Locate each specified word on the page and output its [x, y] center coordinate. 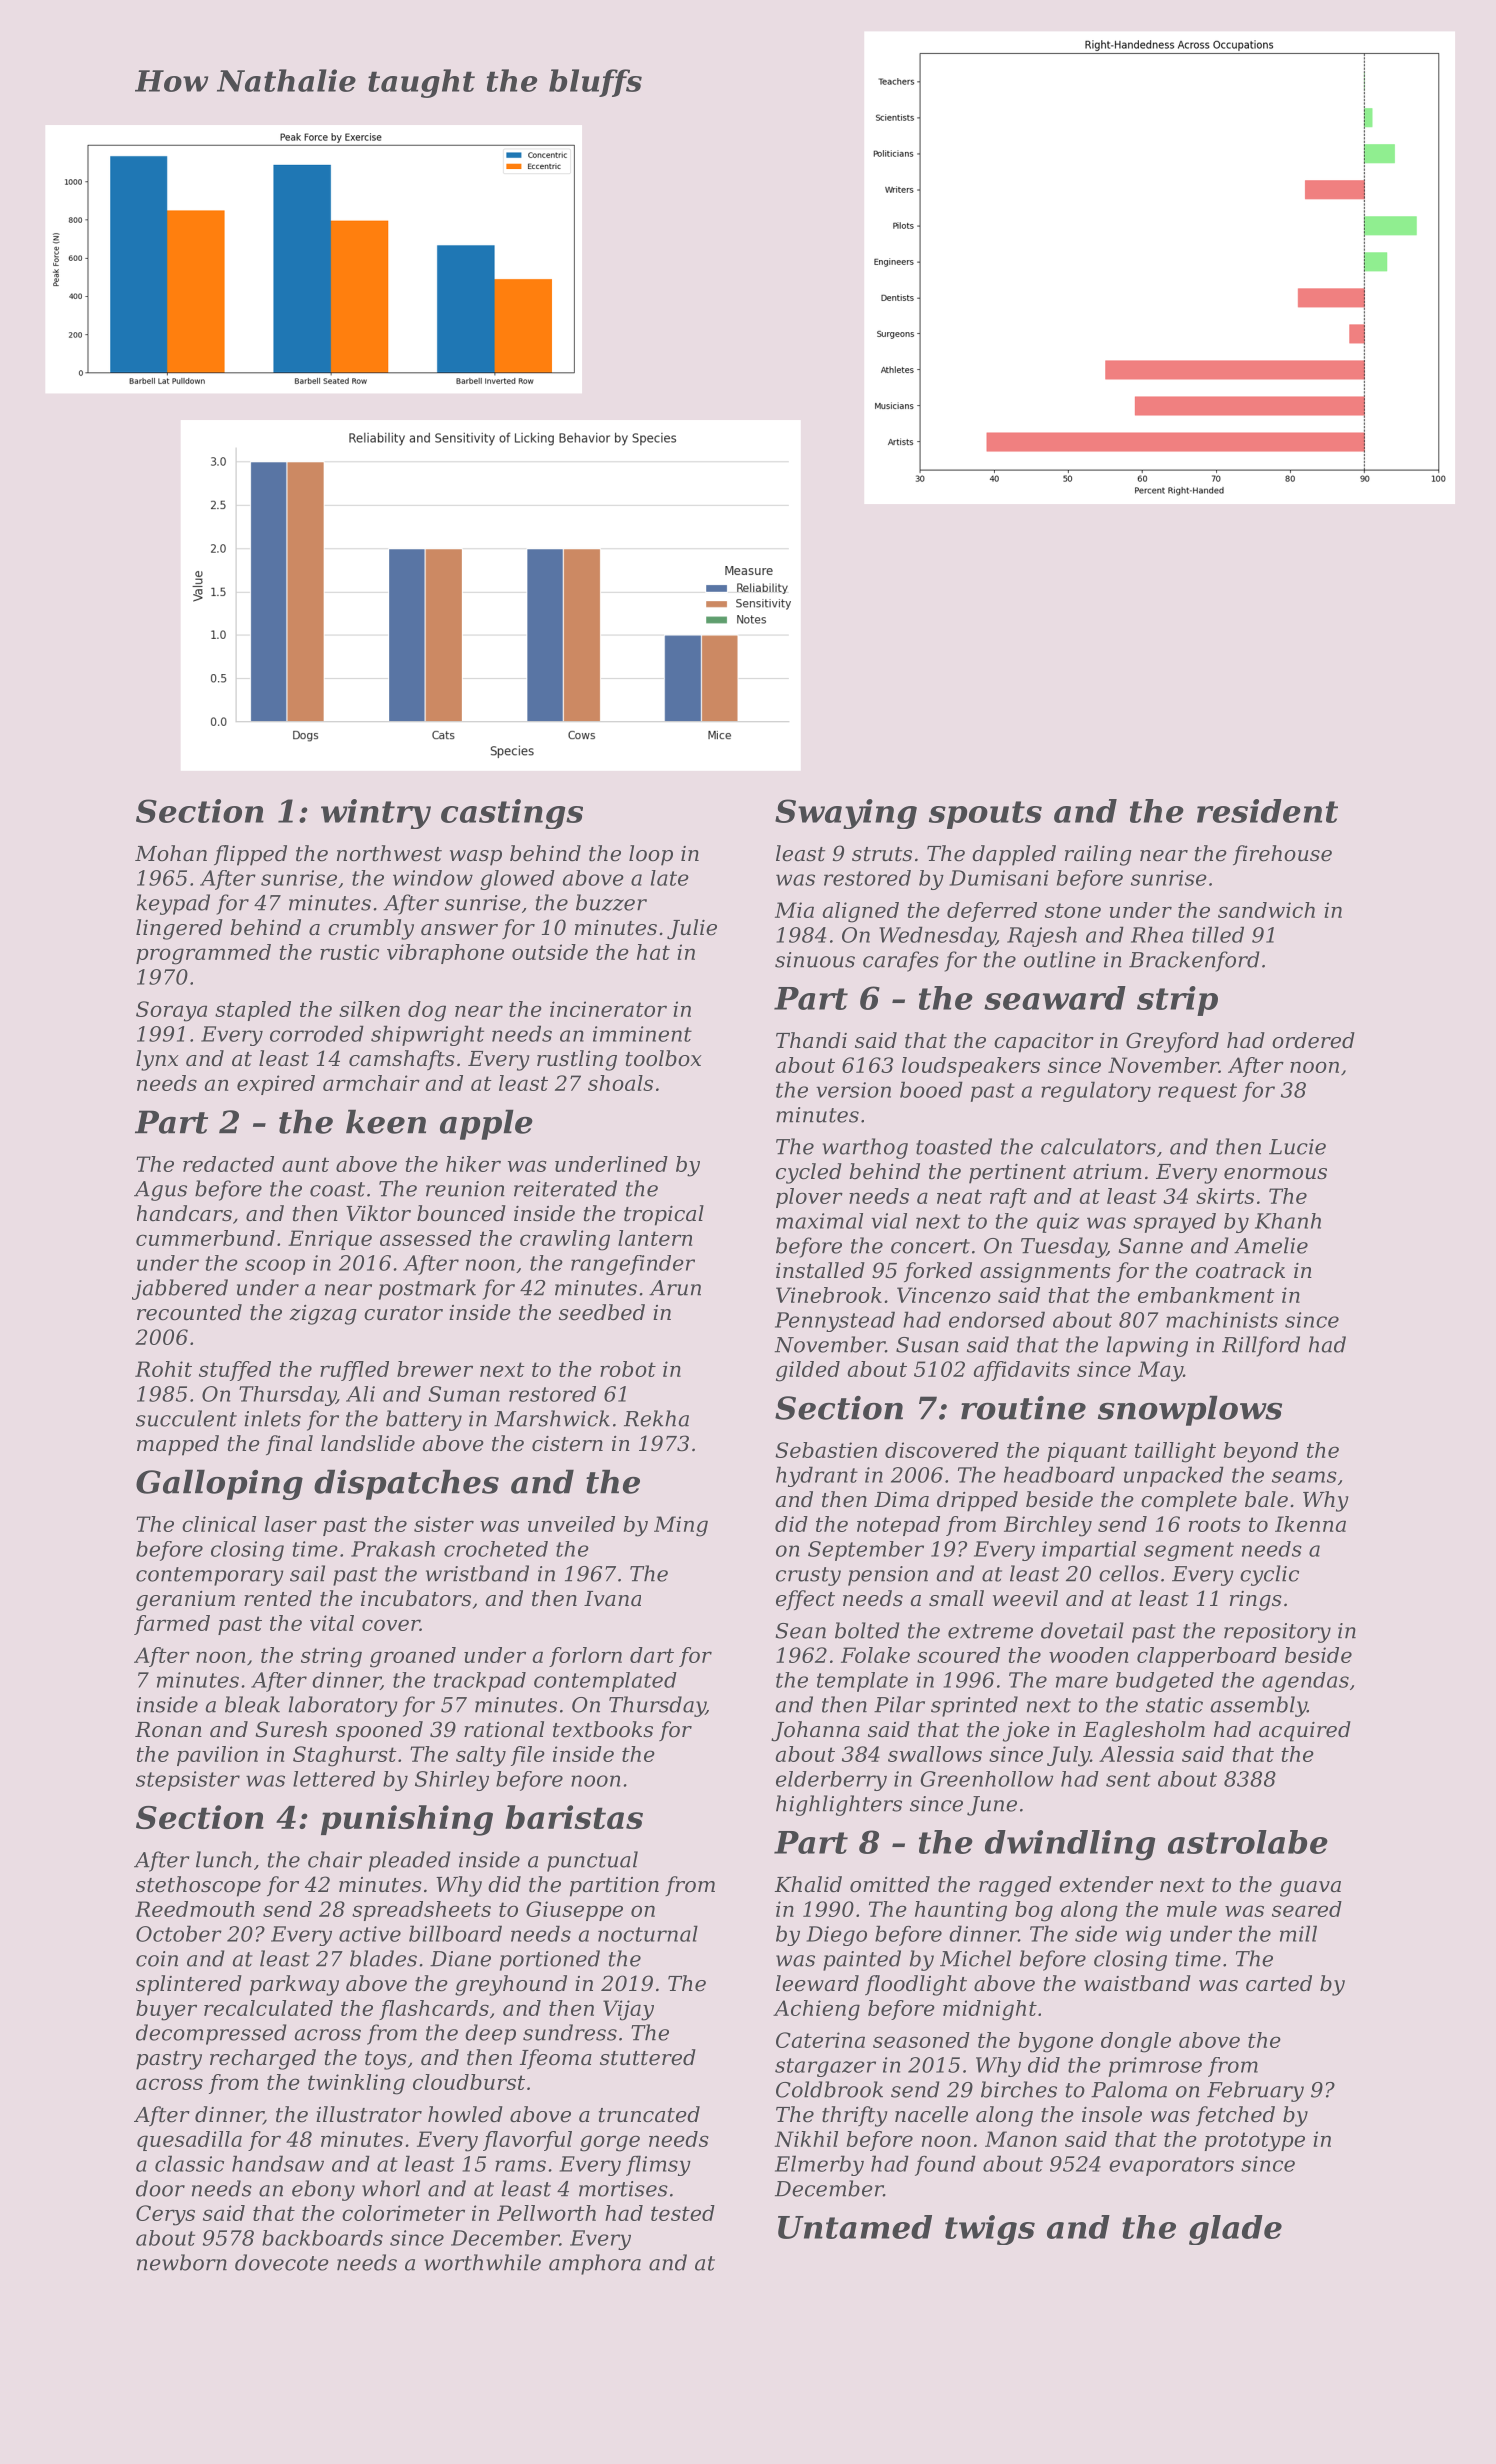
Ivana [612, 1599]
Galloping [219, 1484]
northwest [389, 853]
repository [1277, 1633]
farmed [172, 1625]
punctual [592, 1861]
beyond [1261, 1452]
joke [1026, 1731]
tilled [1218, 934]
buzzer [611, 902]
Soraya [171, 1011]
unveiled [571, 1524]
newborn [182, 2262]
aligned [860, 912]
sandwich [1266, 910]
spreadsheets [421, 1911]
